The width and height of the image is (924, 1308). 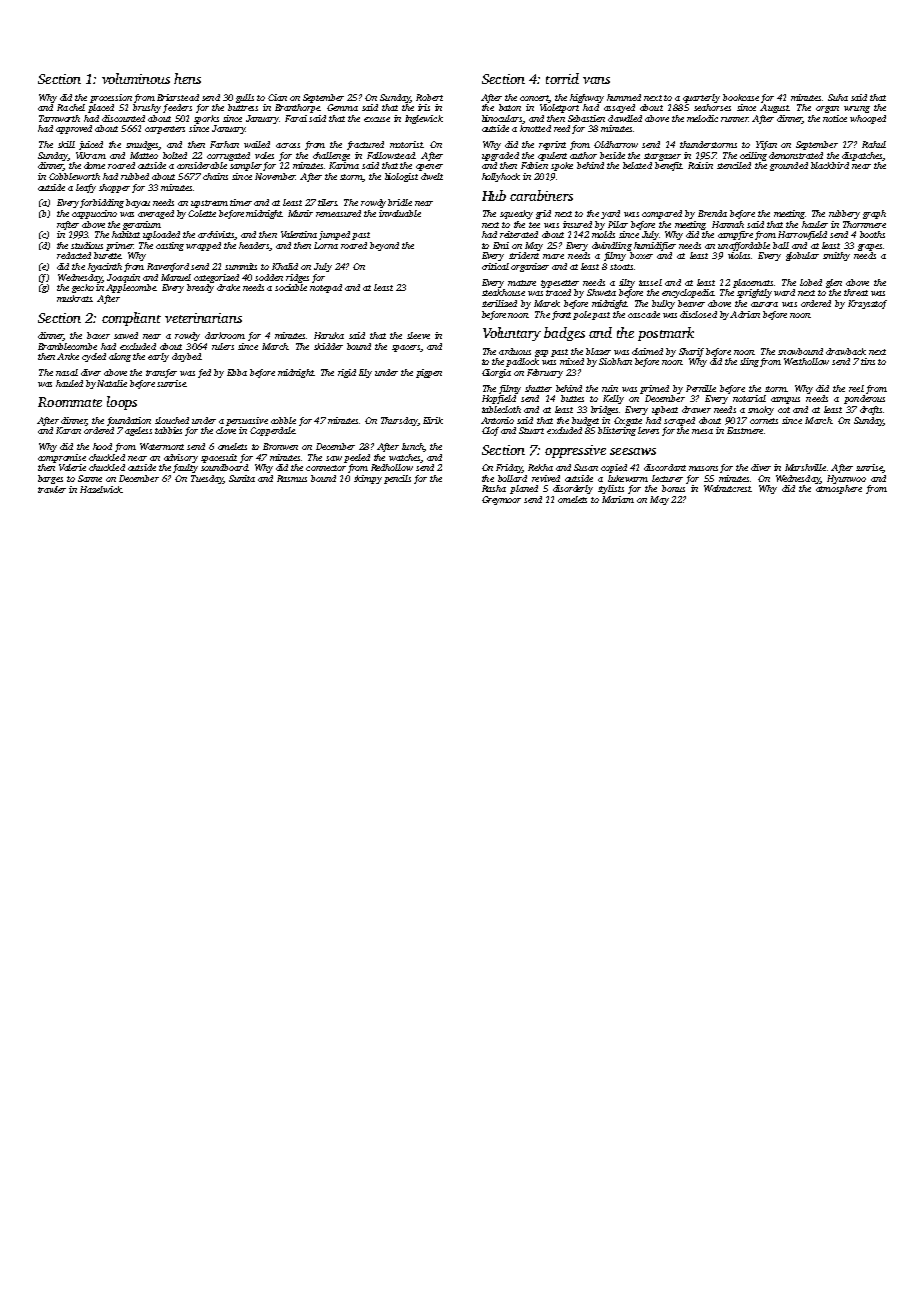 What do you see at coordinates (874, 144) in the image?
I see `Rahul` at bounding box center [874, 144].
